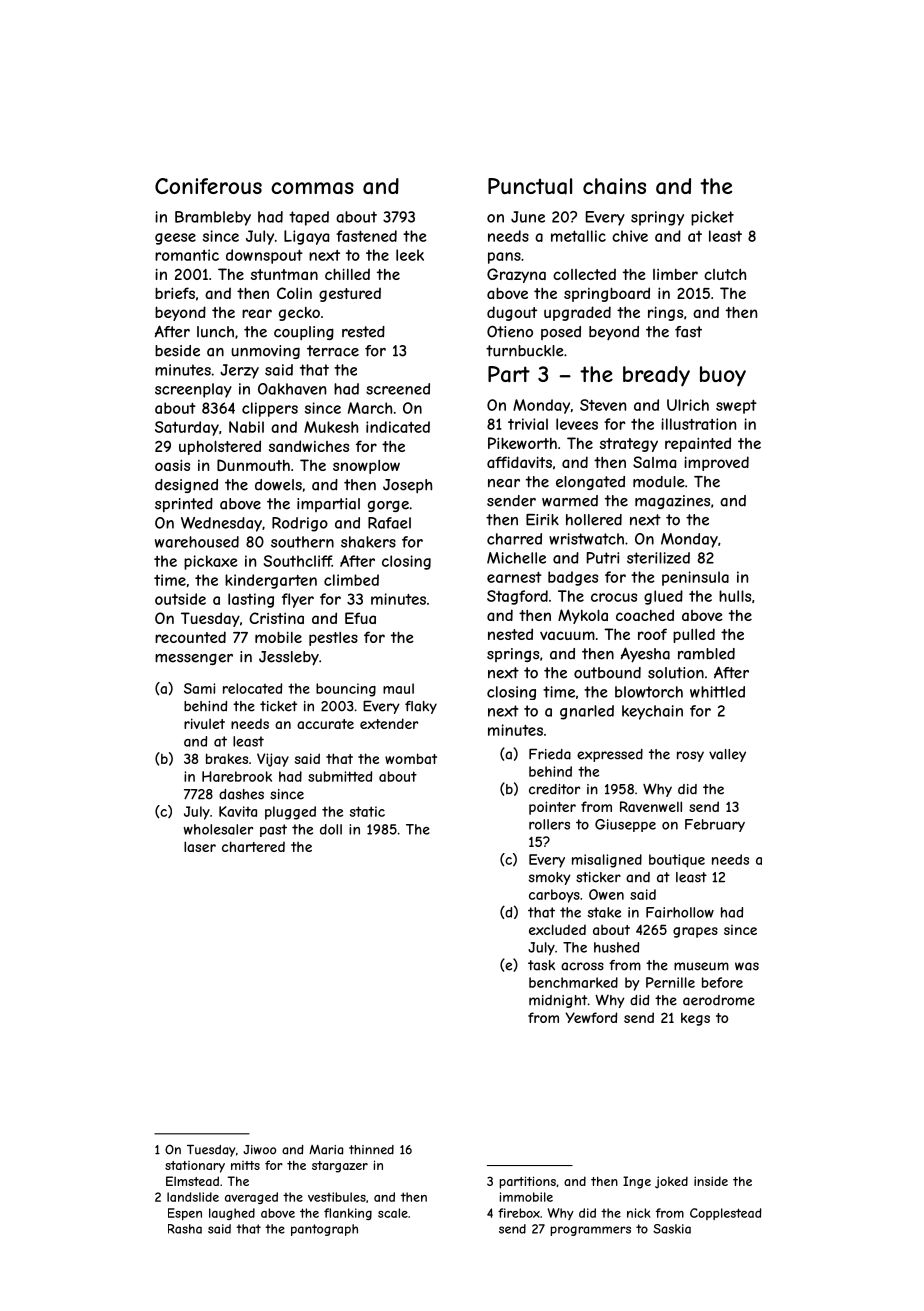 This document has width=924, height=1311. I want to click on sticker, so click(598, 877).
